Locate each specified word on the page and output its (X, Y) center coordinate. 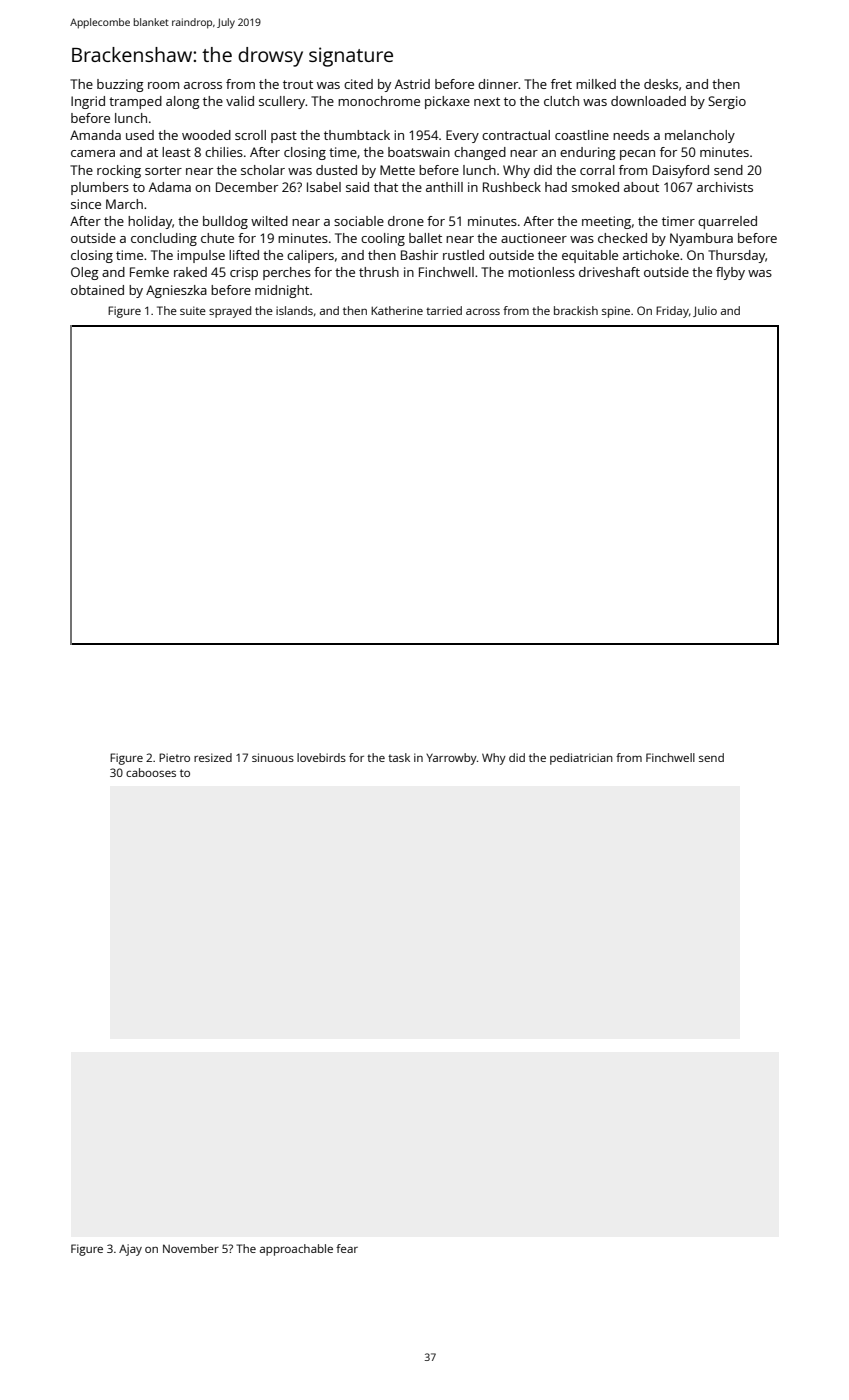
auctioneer (534, 238)
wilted (269, 221)
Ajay (130, 1250)
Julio (705, 311)
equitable (590, 256)
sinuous (273, 757)
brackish (576, 310)
